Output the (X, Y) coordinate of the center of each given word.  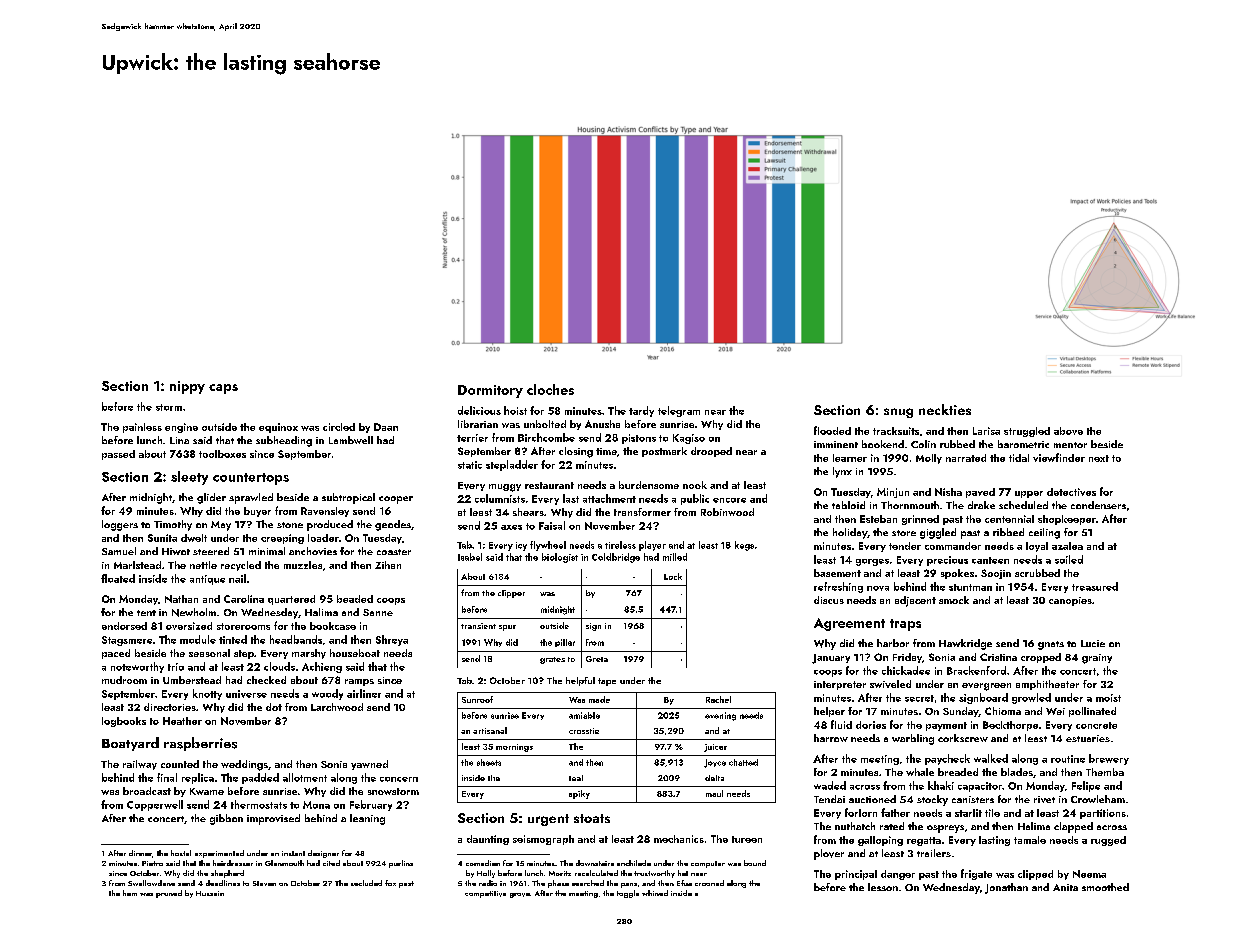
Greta (597, 659)
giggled (938, 533)
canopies (1070, 601)
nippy (187, 387)
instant (293, 853)
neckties (945, 409)
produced (330, 525)
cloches (550, 389)
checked (266, 680)
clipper (511, 594)
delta (714, 778)
